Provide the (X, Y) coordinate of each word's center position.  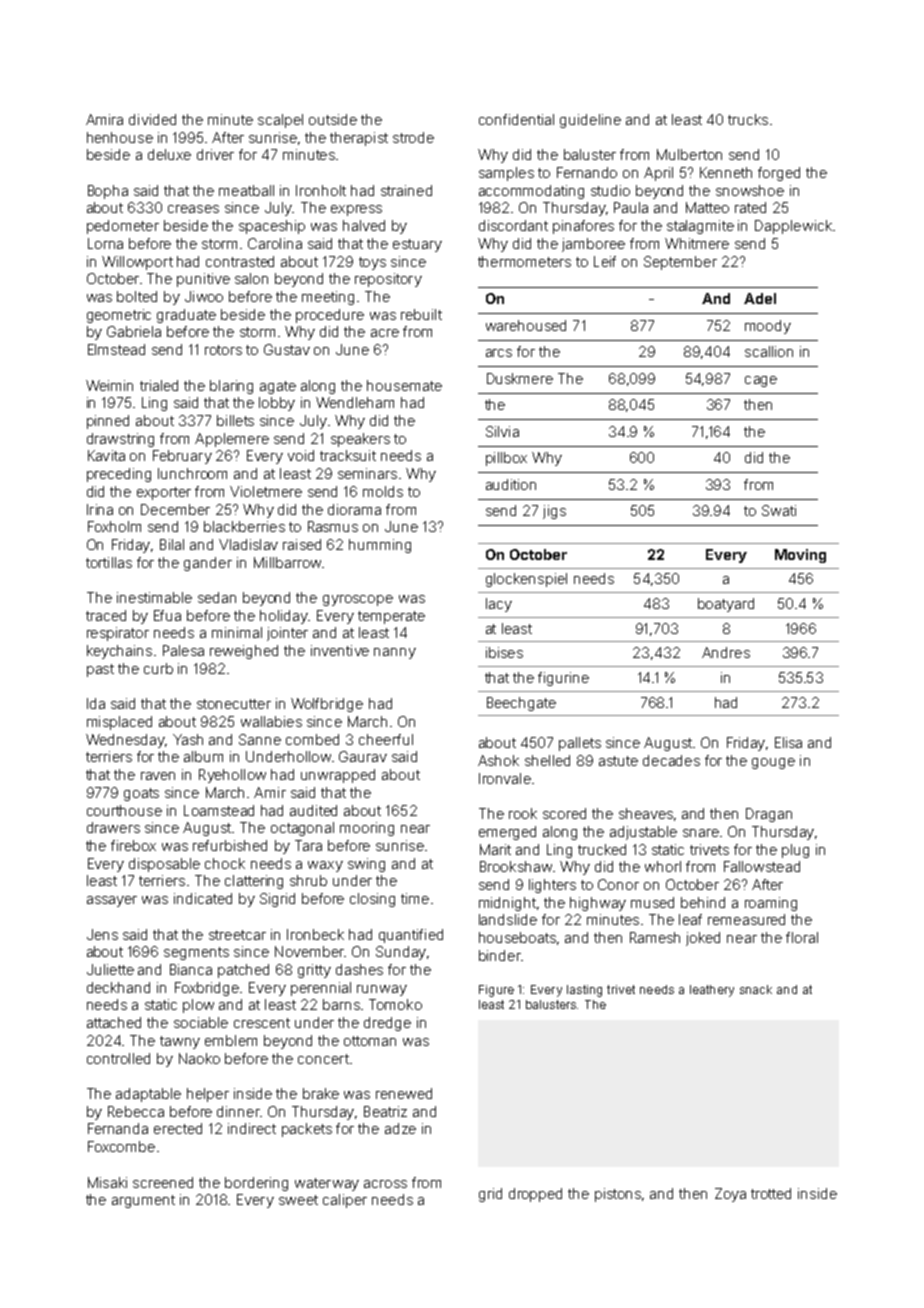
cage (761, 381)
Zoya (730, 1195)
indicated (203, 898)
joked (703, 939)
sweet (298, 1200)
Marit (495, 849)
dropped (535, 1195)
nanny (395, 653)
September (680, 263)
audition (511, 484)
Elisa (788, 742)
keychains (119, 652)
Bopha (108, 192)
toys (372, 263)
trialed (159, 385)
